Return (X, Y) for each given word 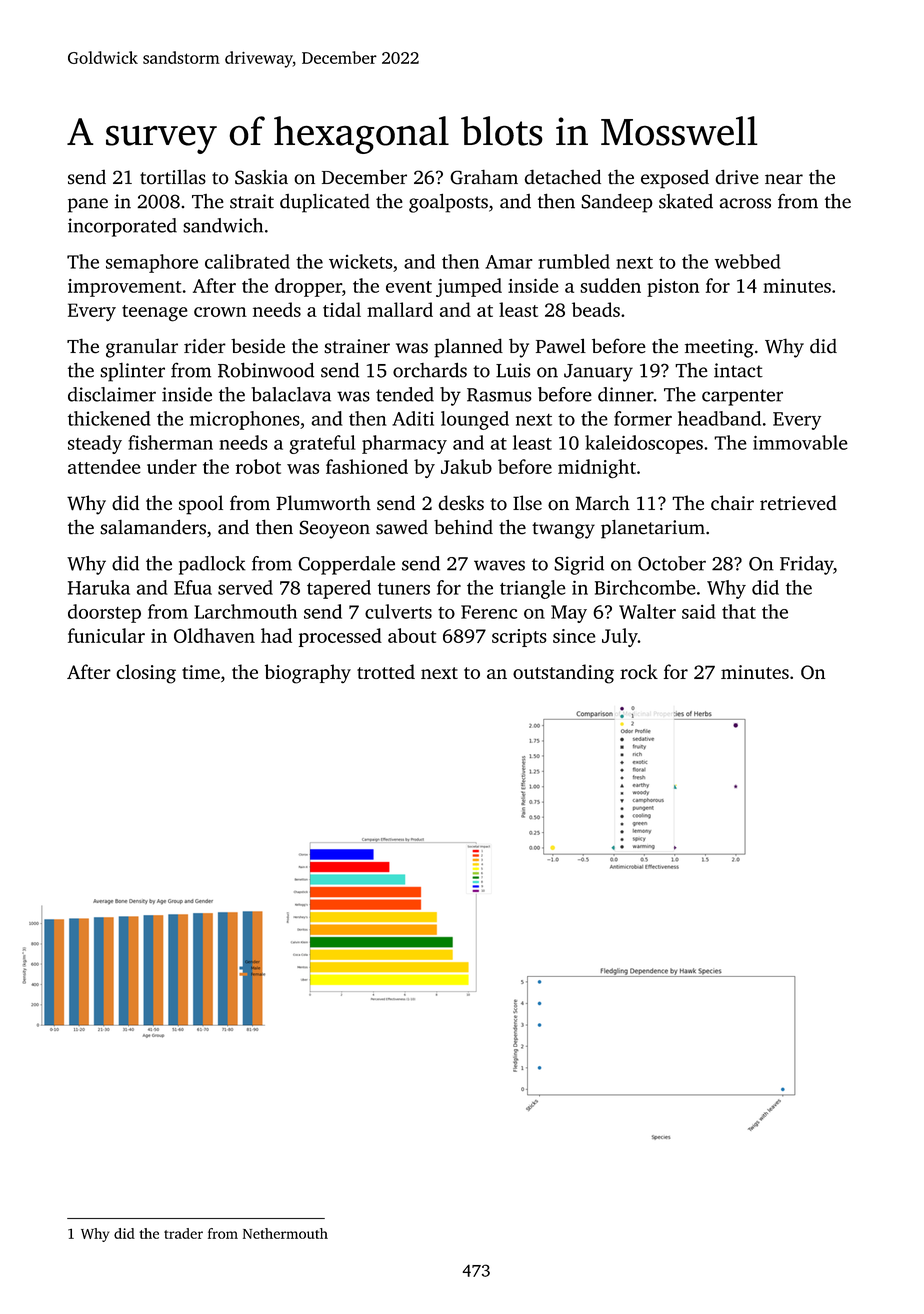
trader (183, 1233)
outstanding (563, 674)
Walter (647, 611)
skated (686, 201)
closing (146, 674)
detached (563, 177)
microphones (245, 420)
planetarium (653, 529)
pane (88, 205)
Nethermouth (285, 1233)
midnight (597, 469)
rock (639, 671)
